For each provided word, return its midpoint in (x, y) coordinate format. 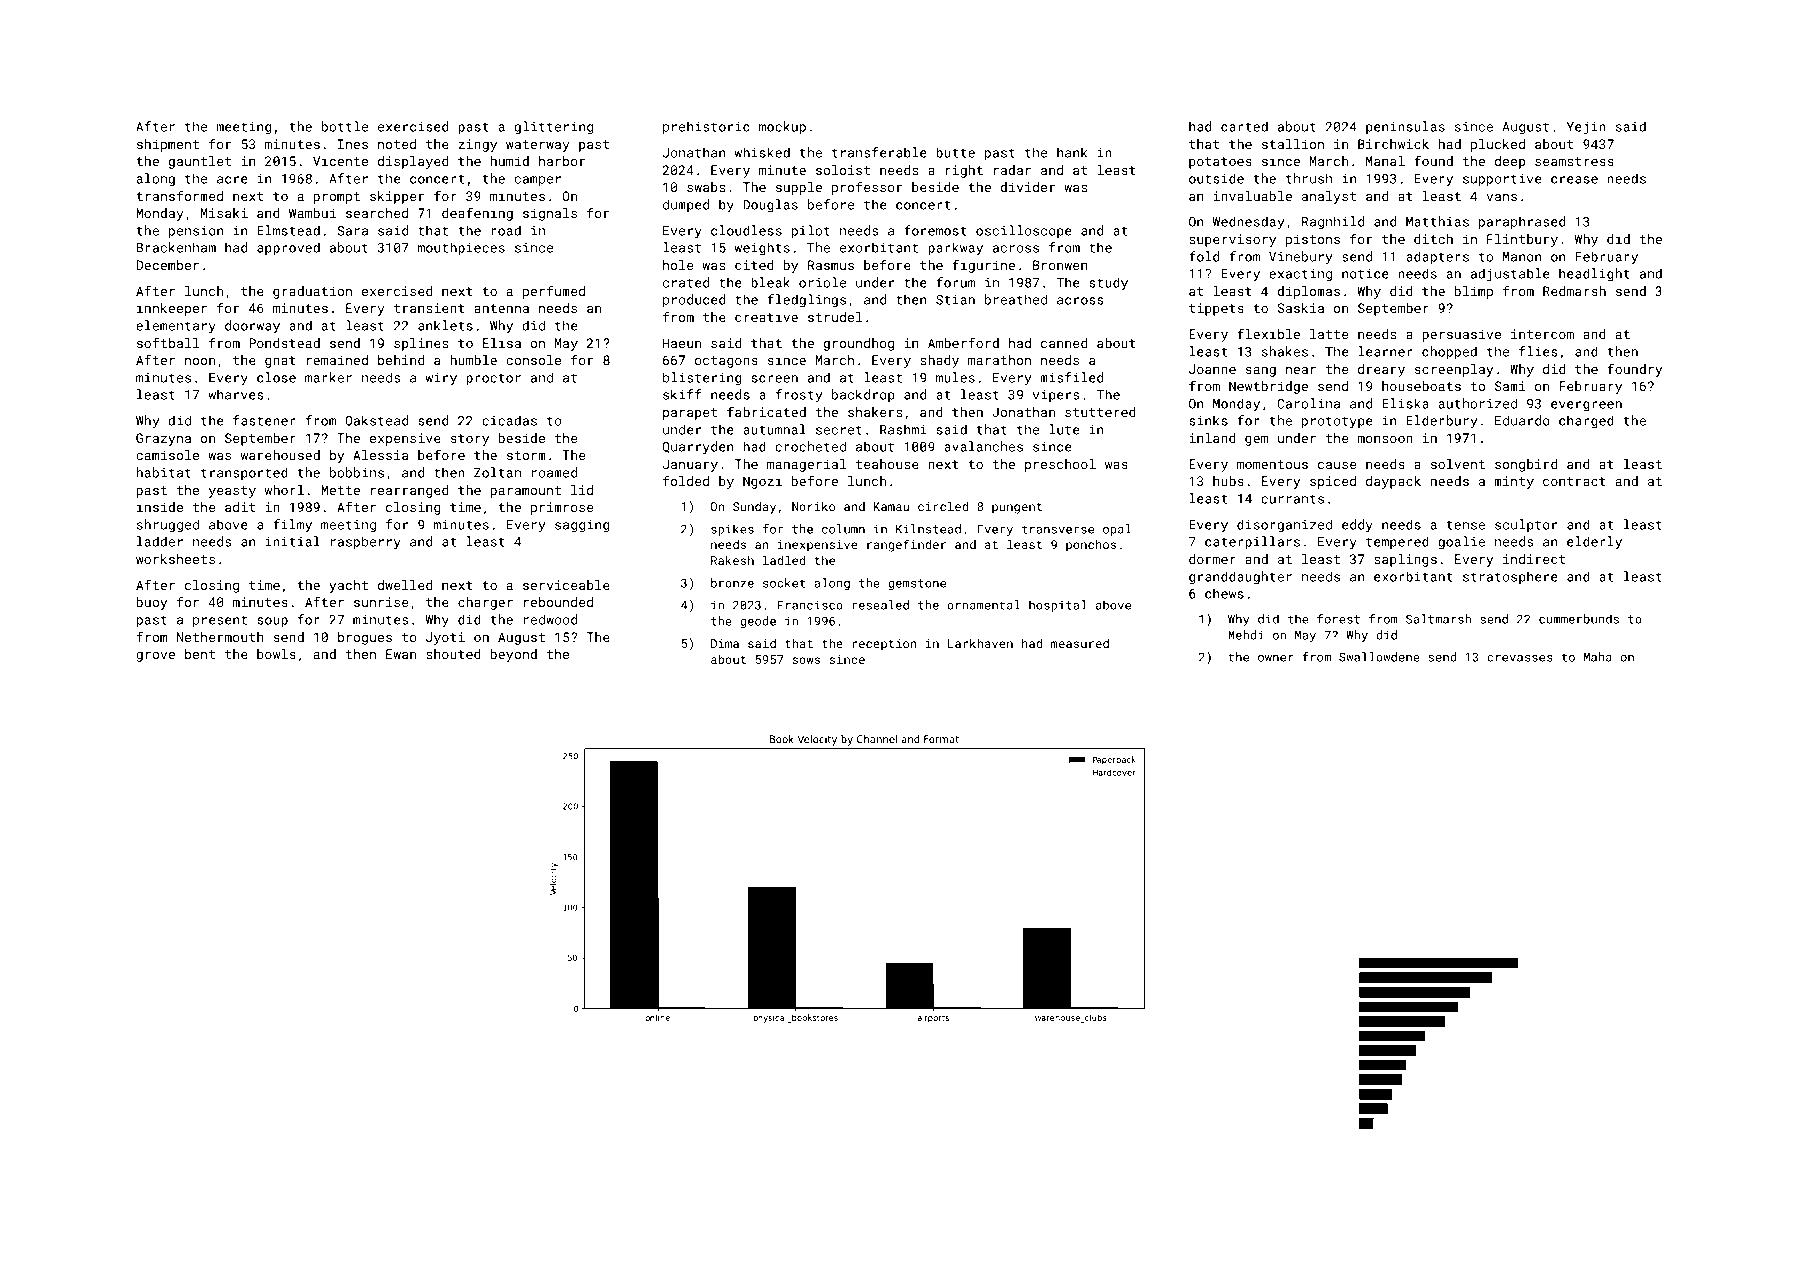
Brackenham (176, 247)
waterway (538, 146)
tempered (1397, 542)
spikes (732, 530)
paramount (526, 492)
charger (485, 603)
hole (678, 265)
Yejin (1586, 128)
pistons (1313, 240)
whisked (762, 152)
